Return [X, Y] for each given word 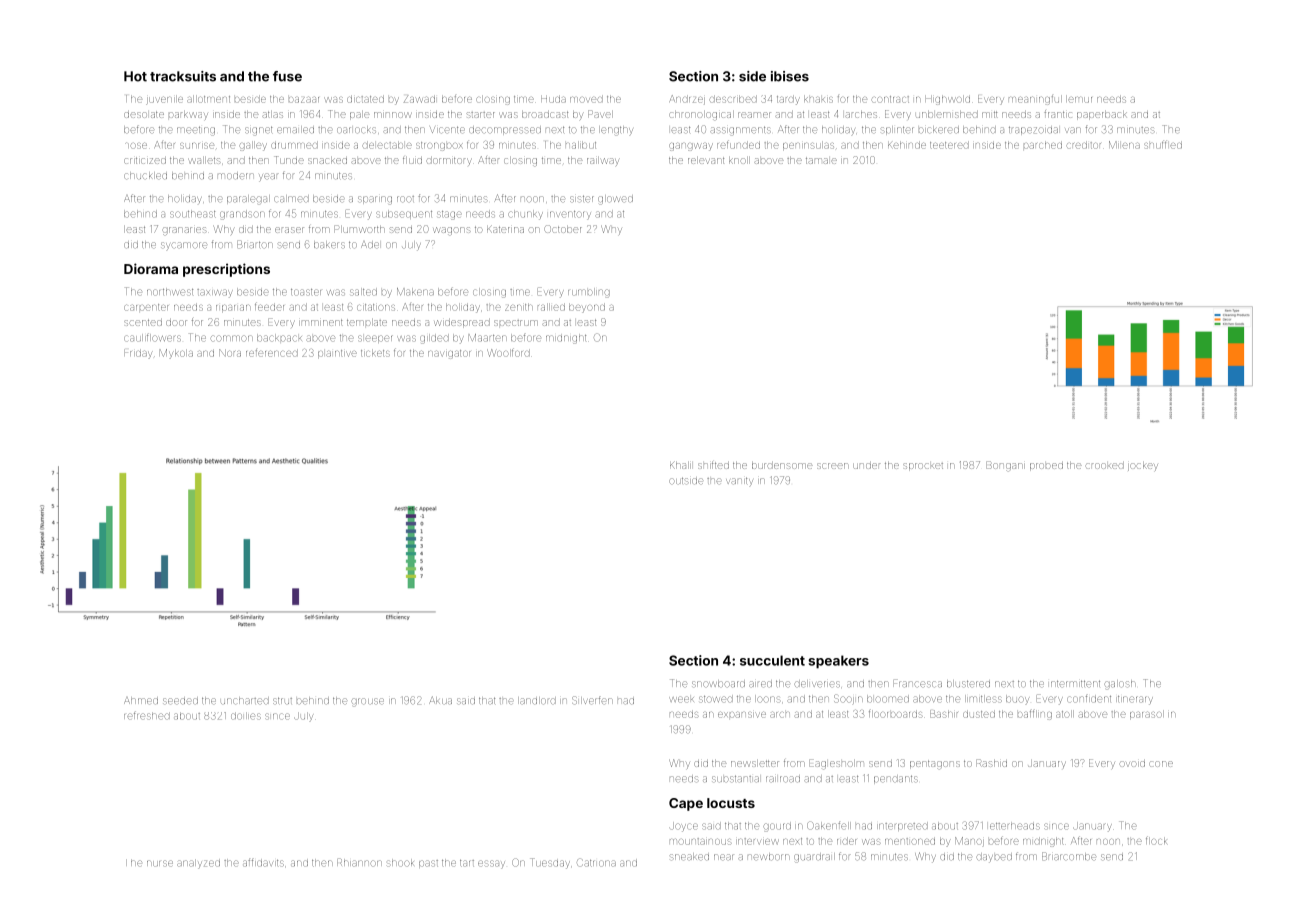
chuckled [145, 175]
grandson [241, 215]
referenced [272, 353]
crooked [1105, 465]
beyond [587, 308]
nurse [160, 863]
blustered [968, 683]
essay [491, 864]
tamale [821, 160]
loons [767, 699]
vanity [739, 482]
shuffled [1163, 145]
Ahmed [141, 700]
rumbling [589, 293]
